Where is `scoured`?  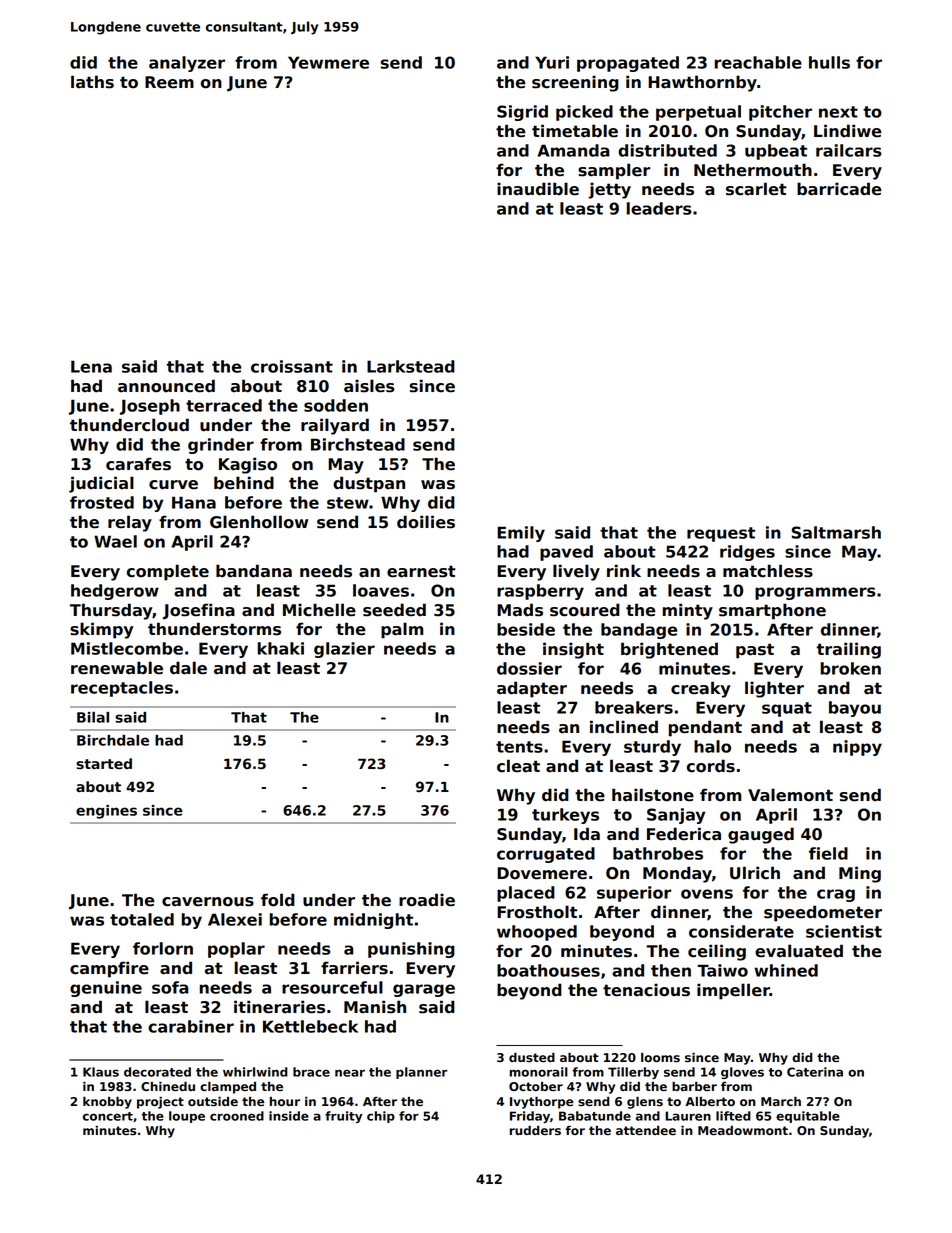
scoured is located at coordinates (585, 610).
